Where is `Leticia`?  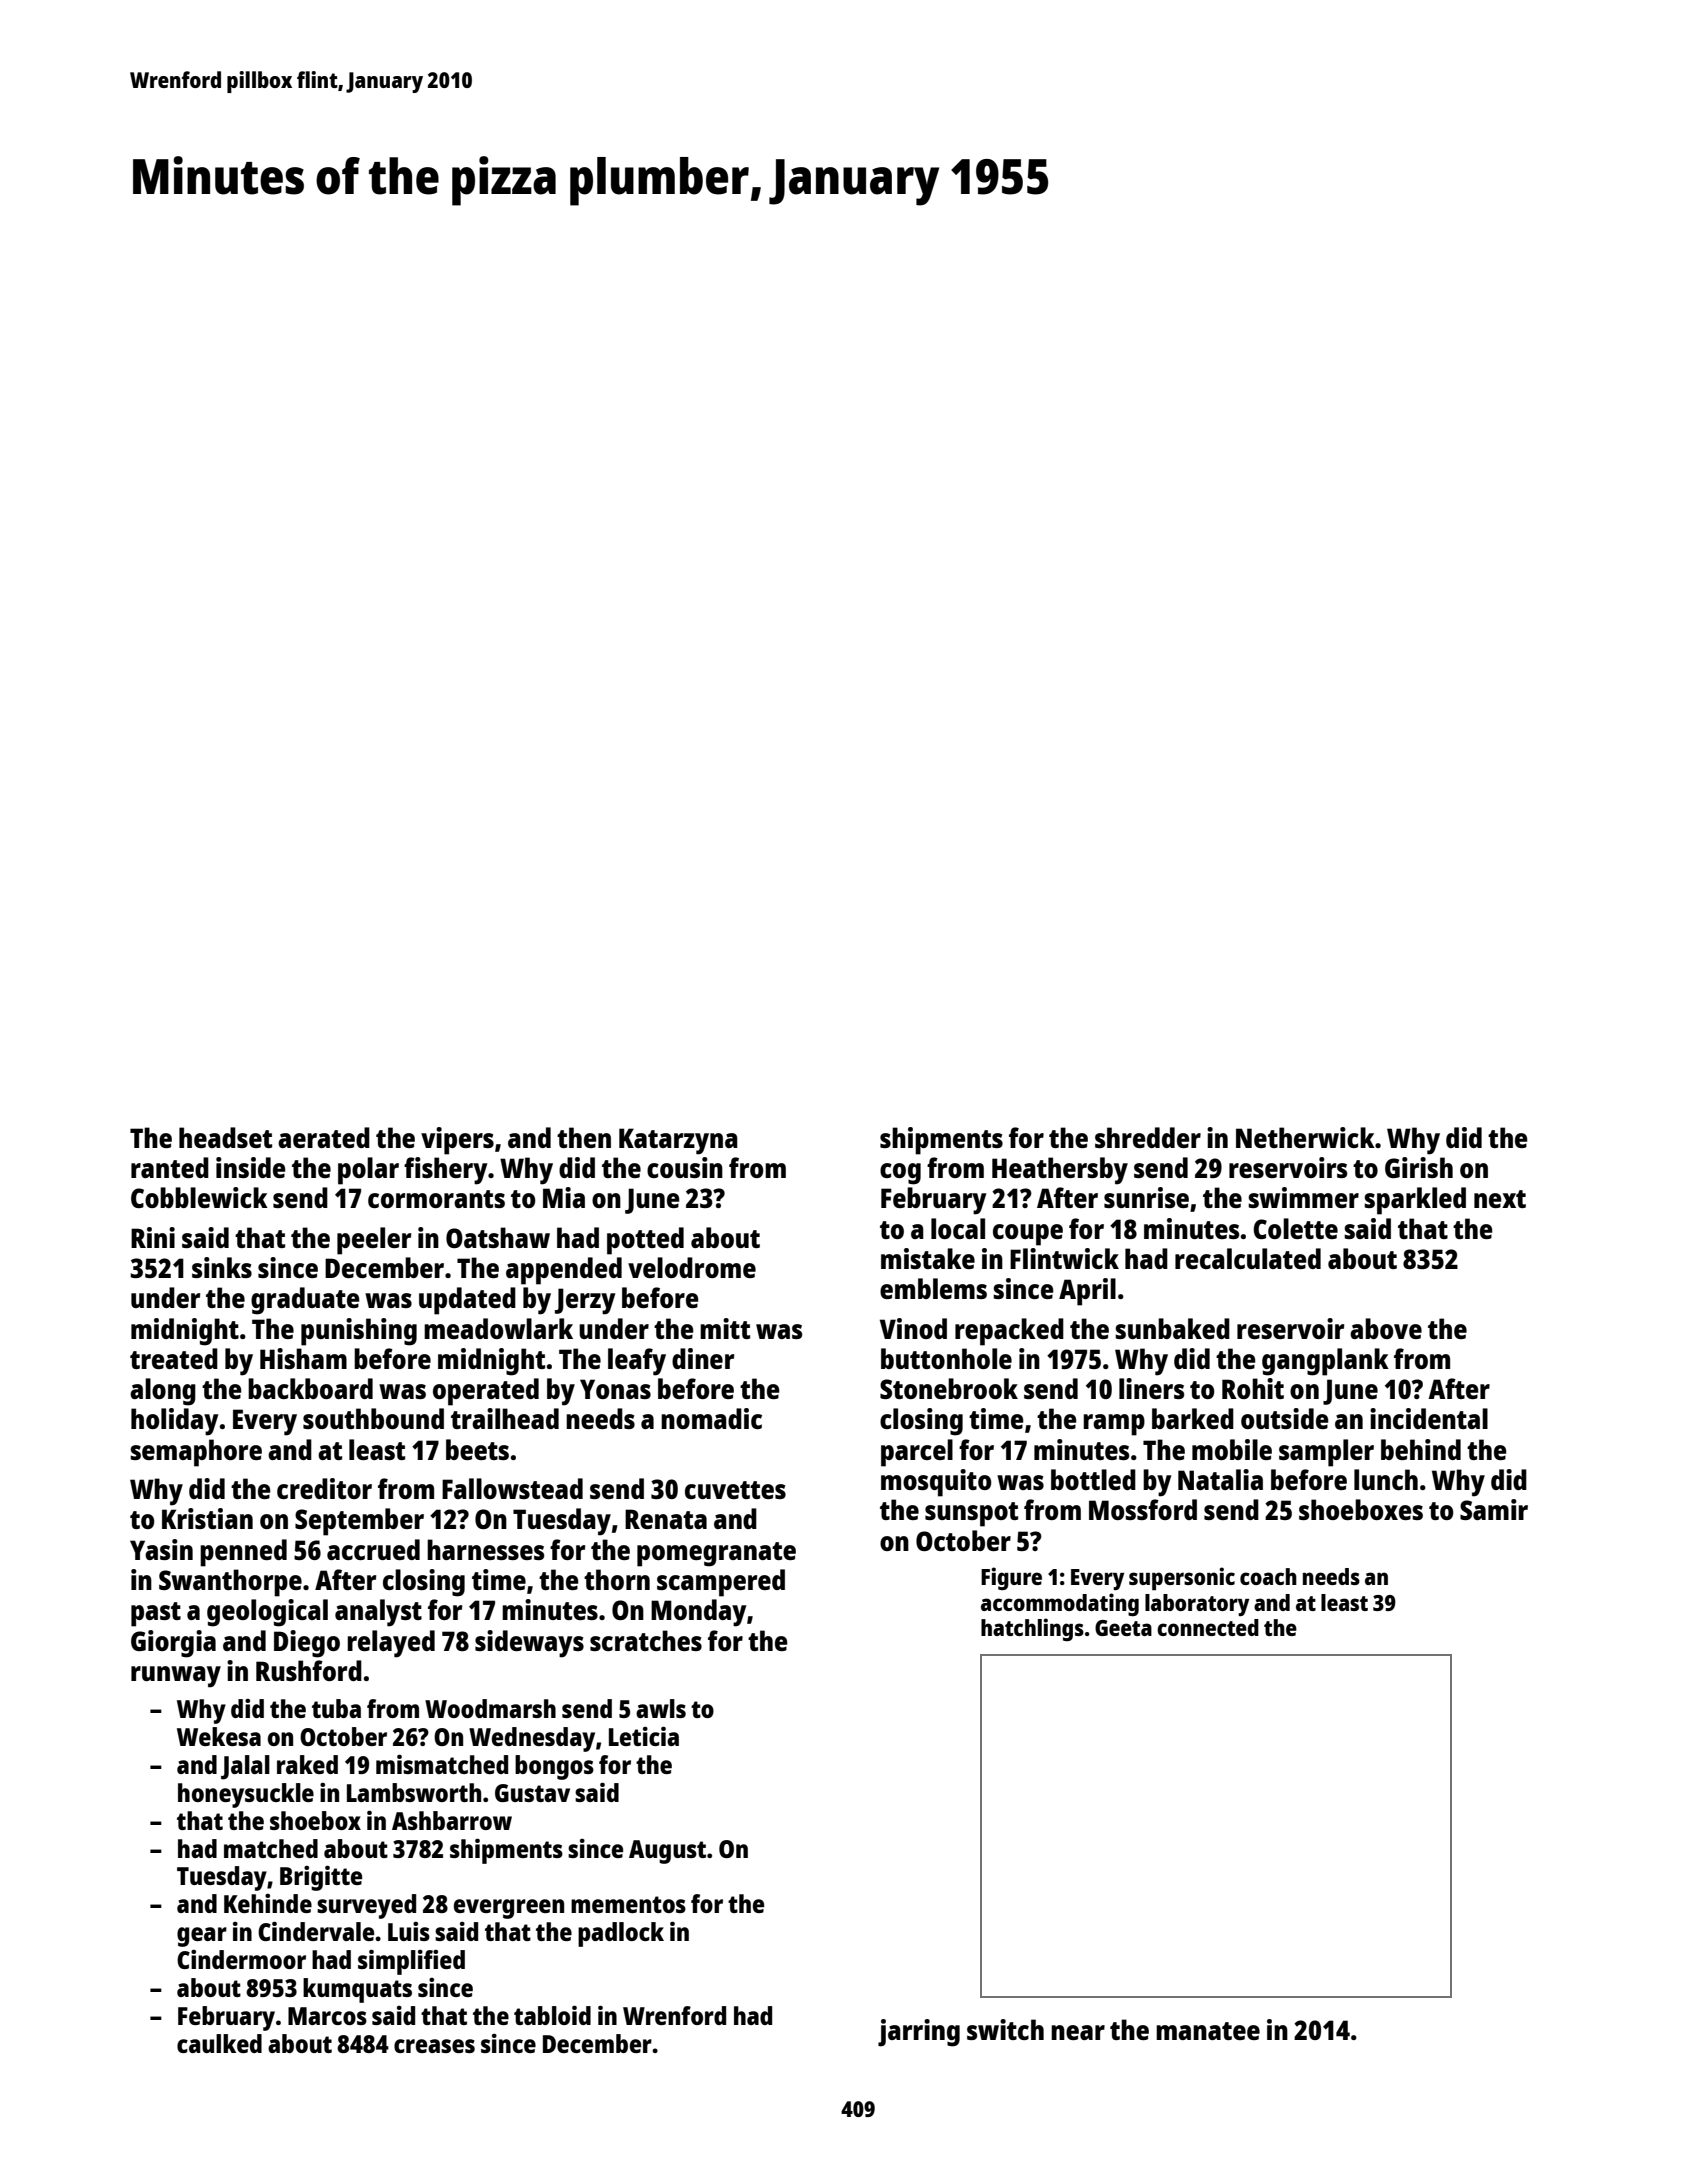 Leticia is located at coordinates (644, 1736).
